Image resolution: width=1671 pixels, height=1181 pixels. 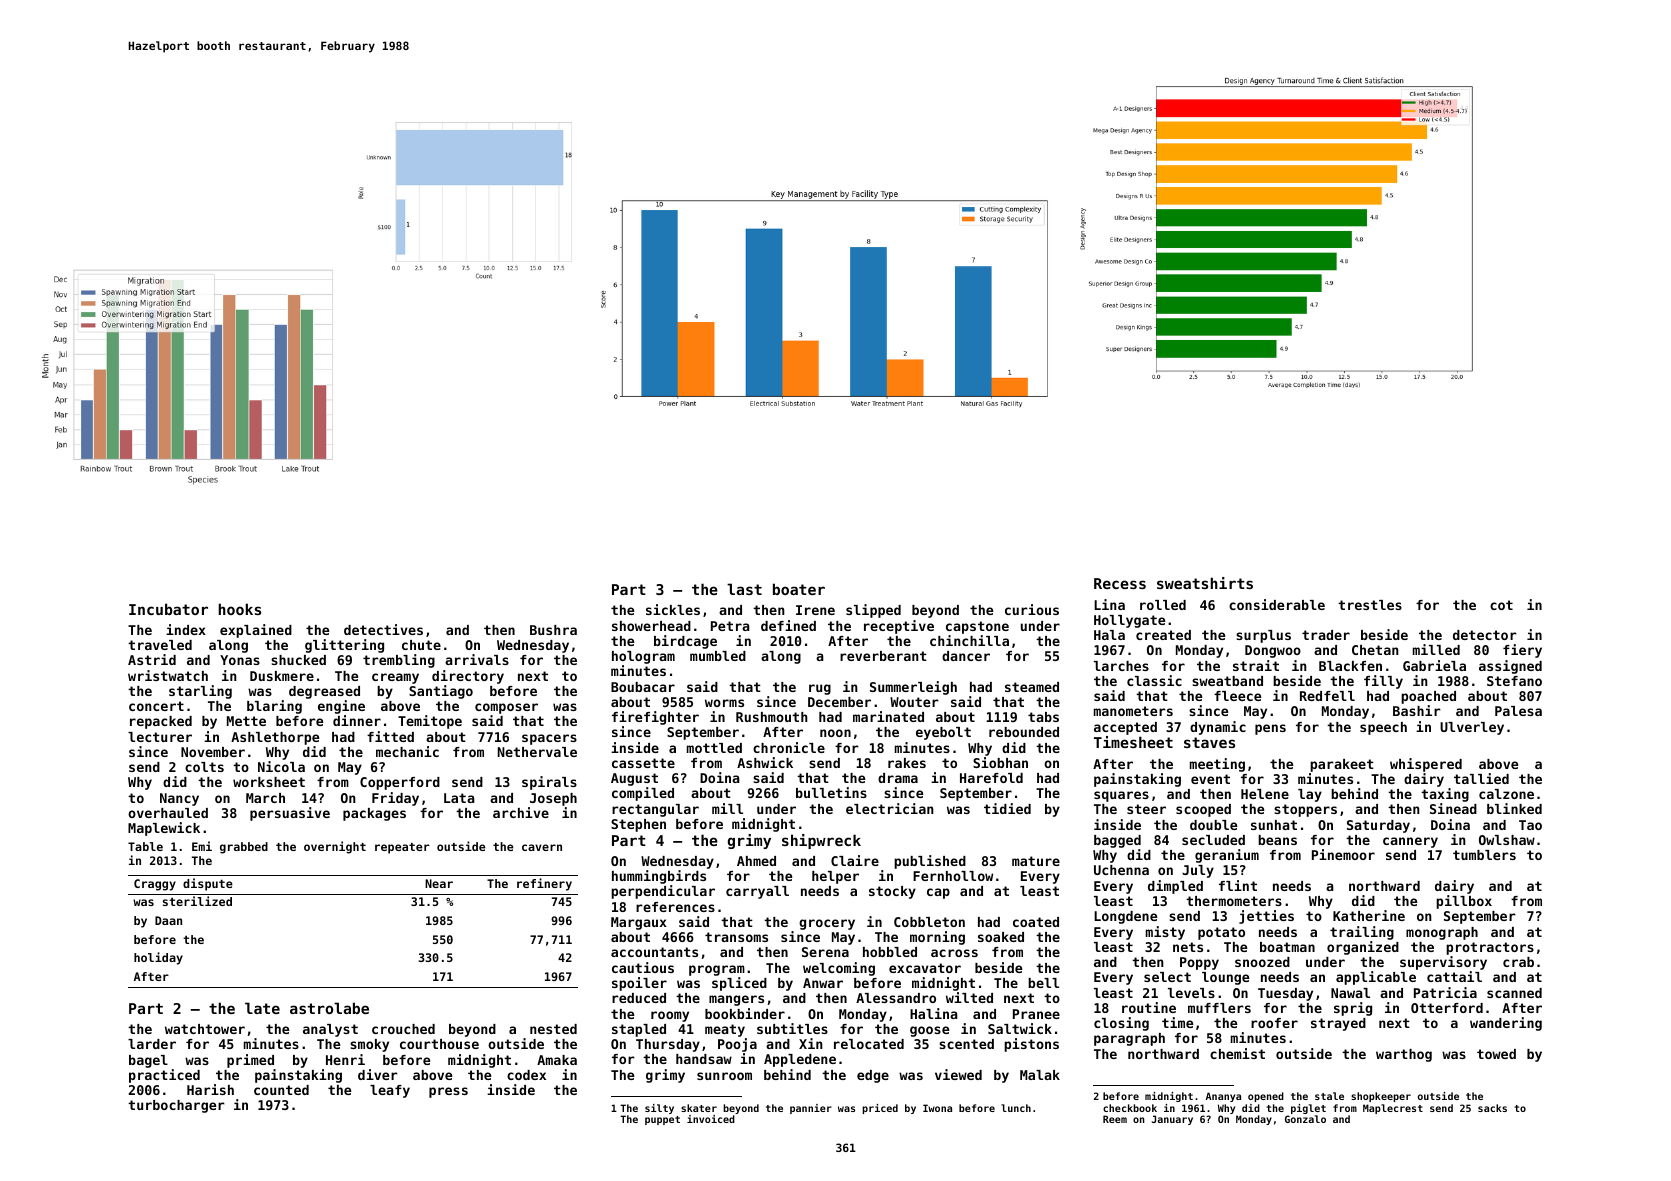 What do you see at coordinates (1036, 1014) in the screenshot?
I see `Pranee` at bounding box center [1036, 1014].
